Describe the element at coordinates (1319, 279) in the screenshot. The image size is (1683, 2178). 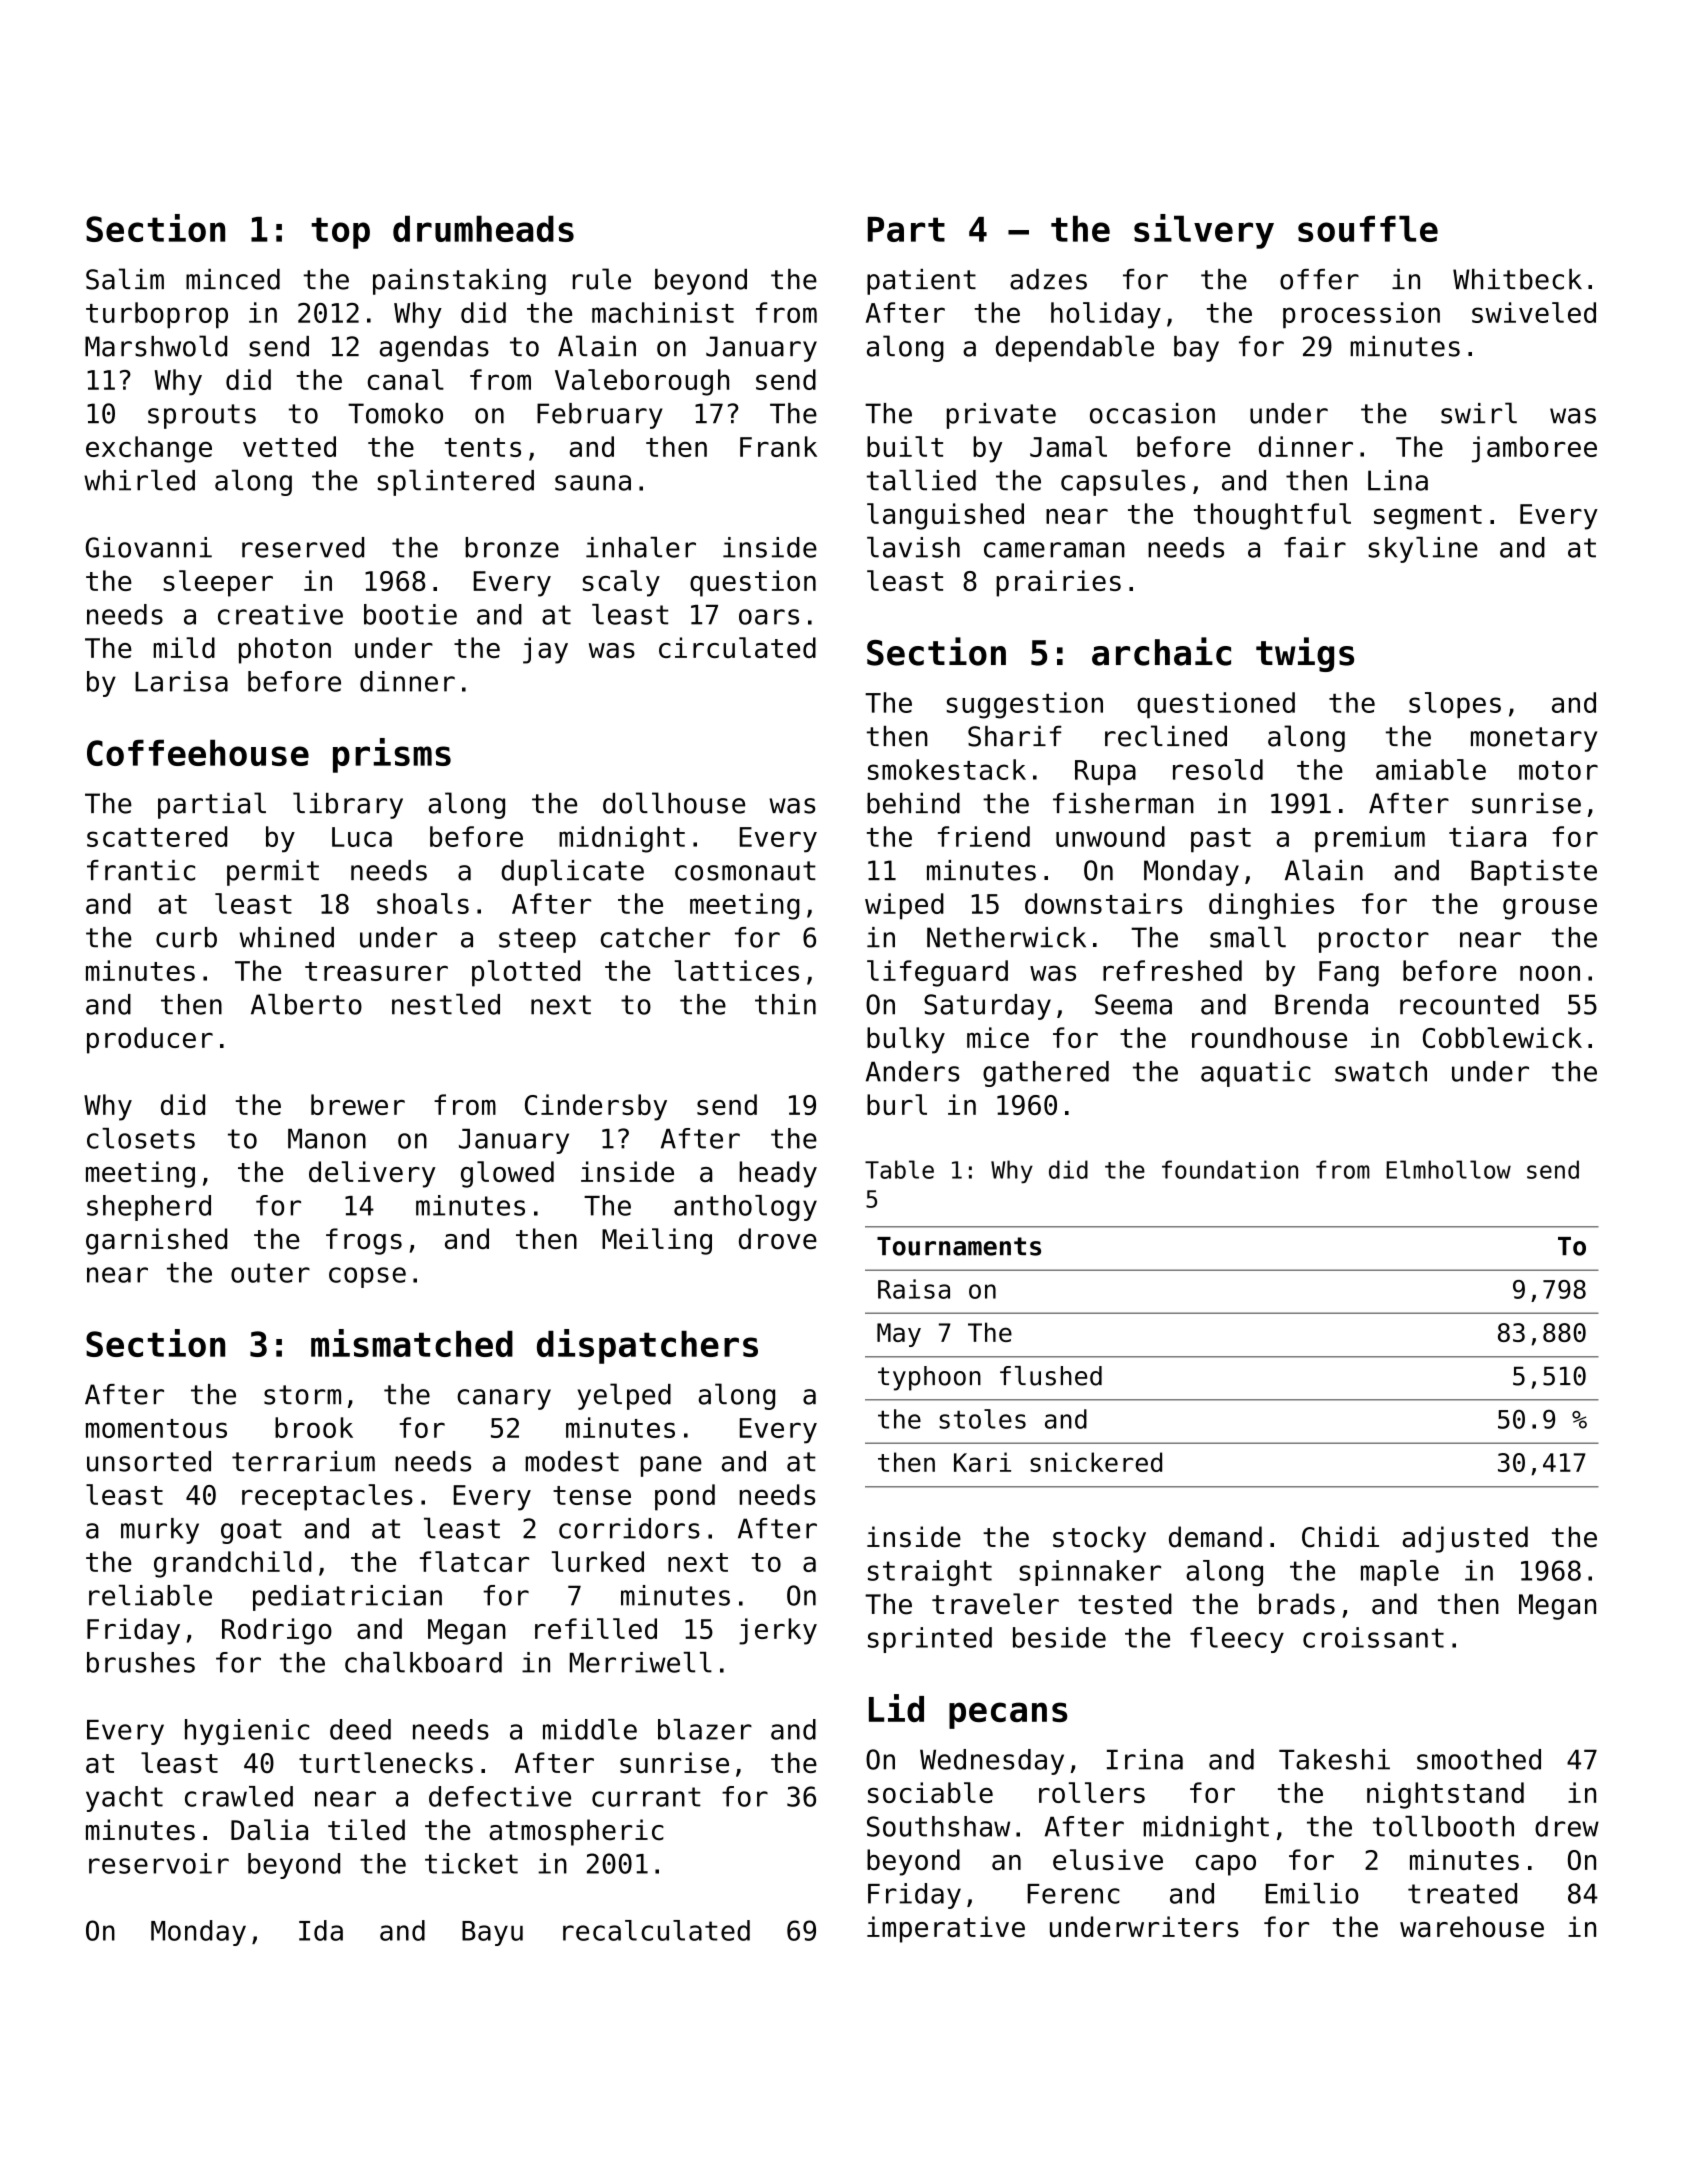
I see `offer` at that location.
